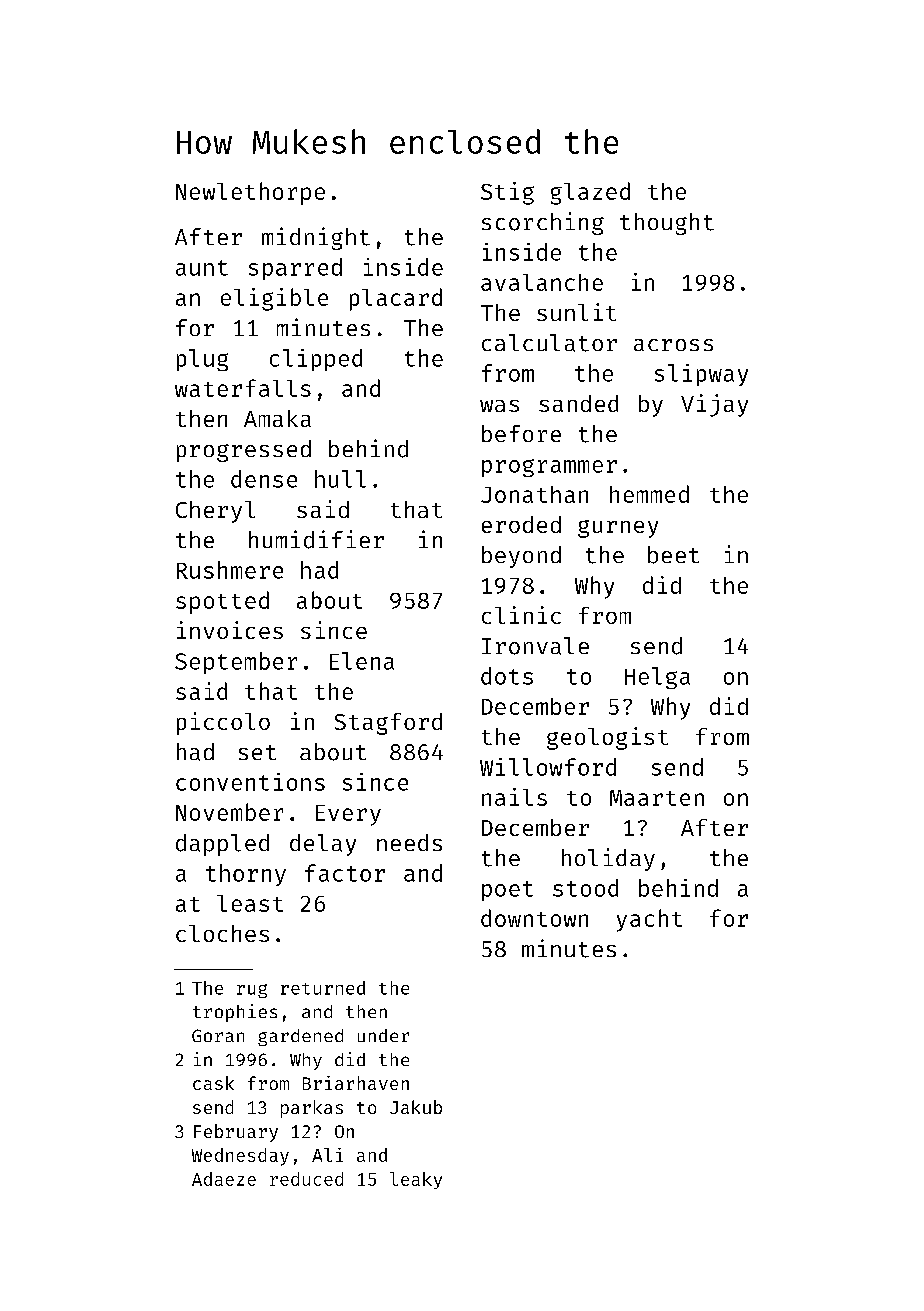  Describe the element at coordinates (507, 193) in the document. I see `Stig` at that location.
